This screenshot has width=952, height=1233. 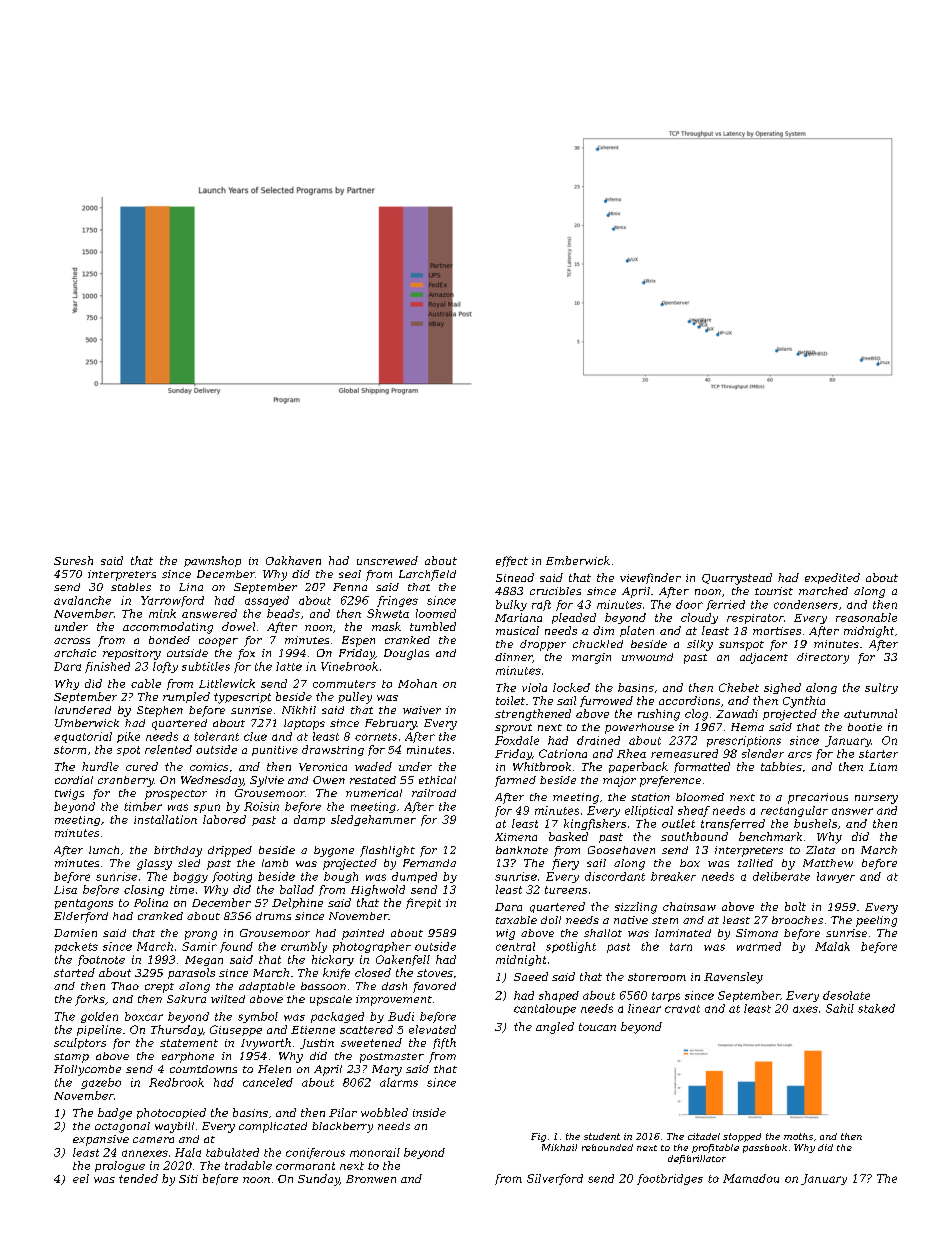 I want to click on repository, so click(x=132, y=654).
